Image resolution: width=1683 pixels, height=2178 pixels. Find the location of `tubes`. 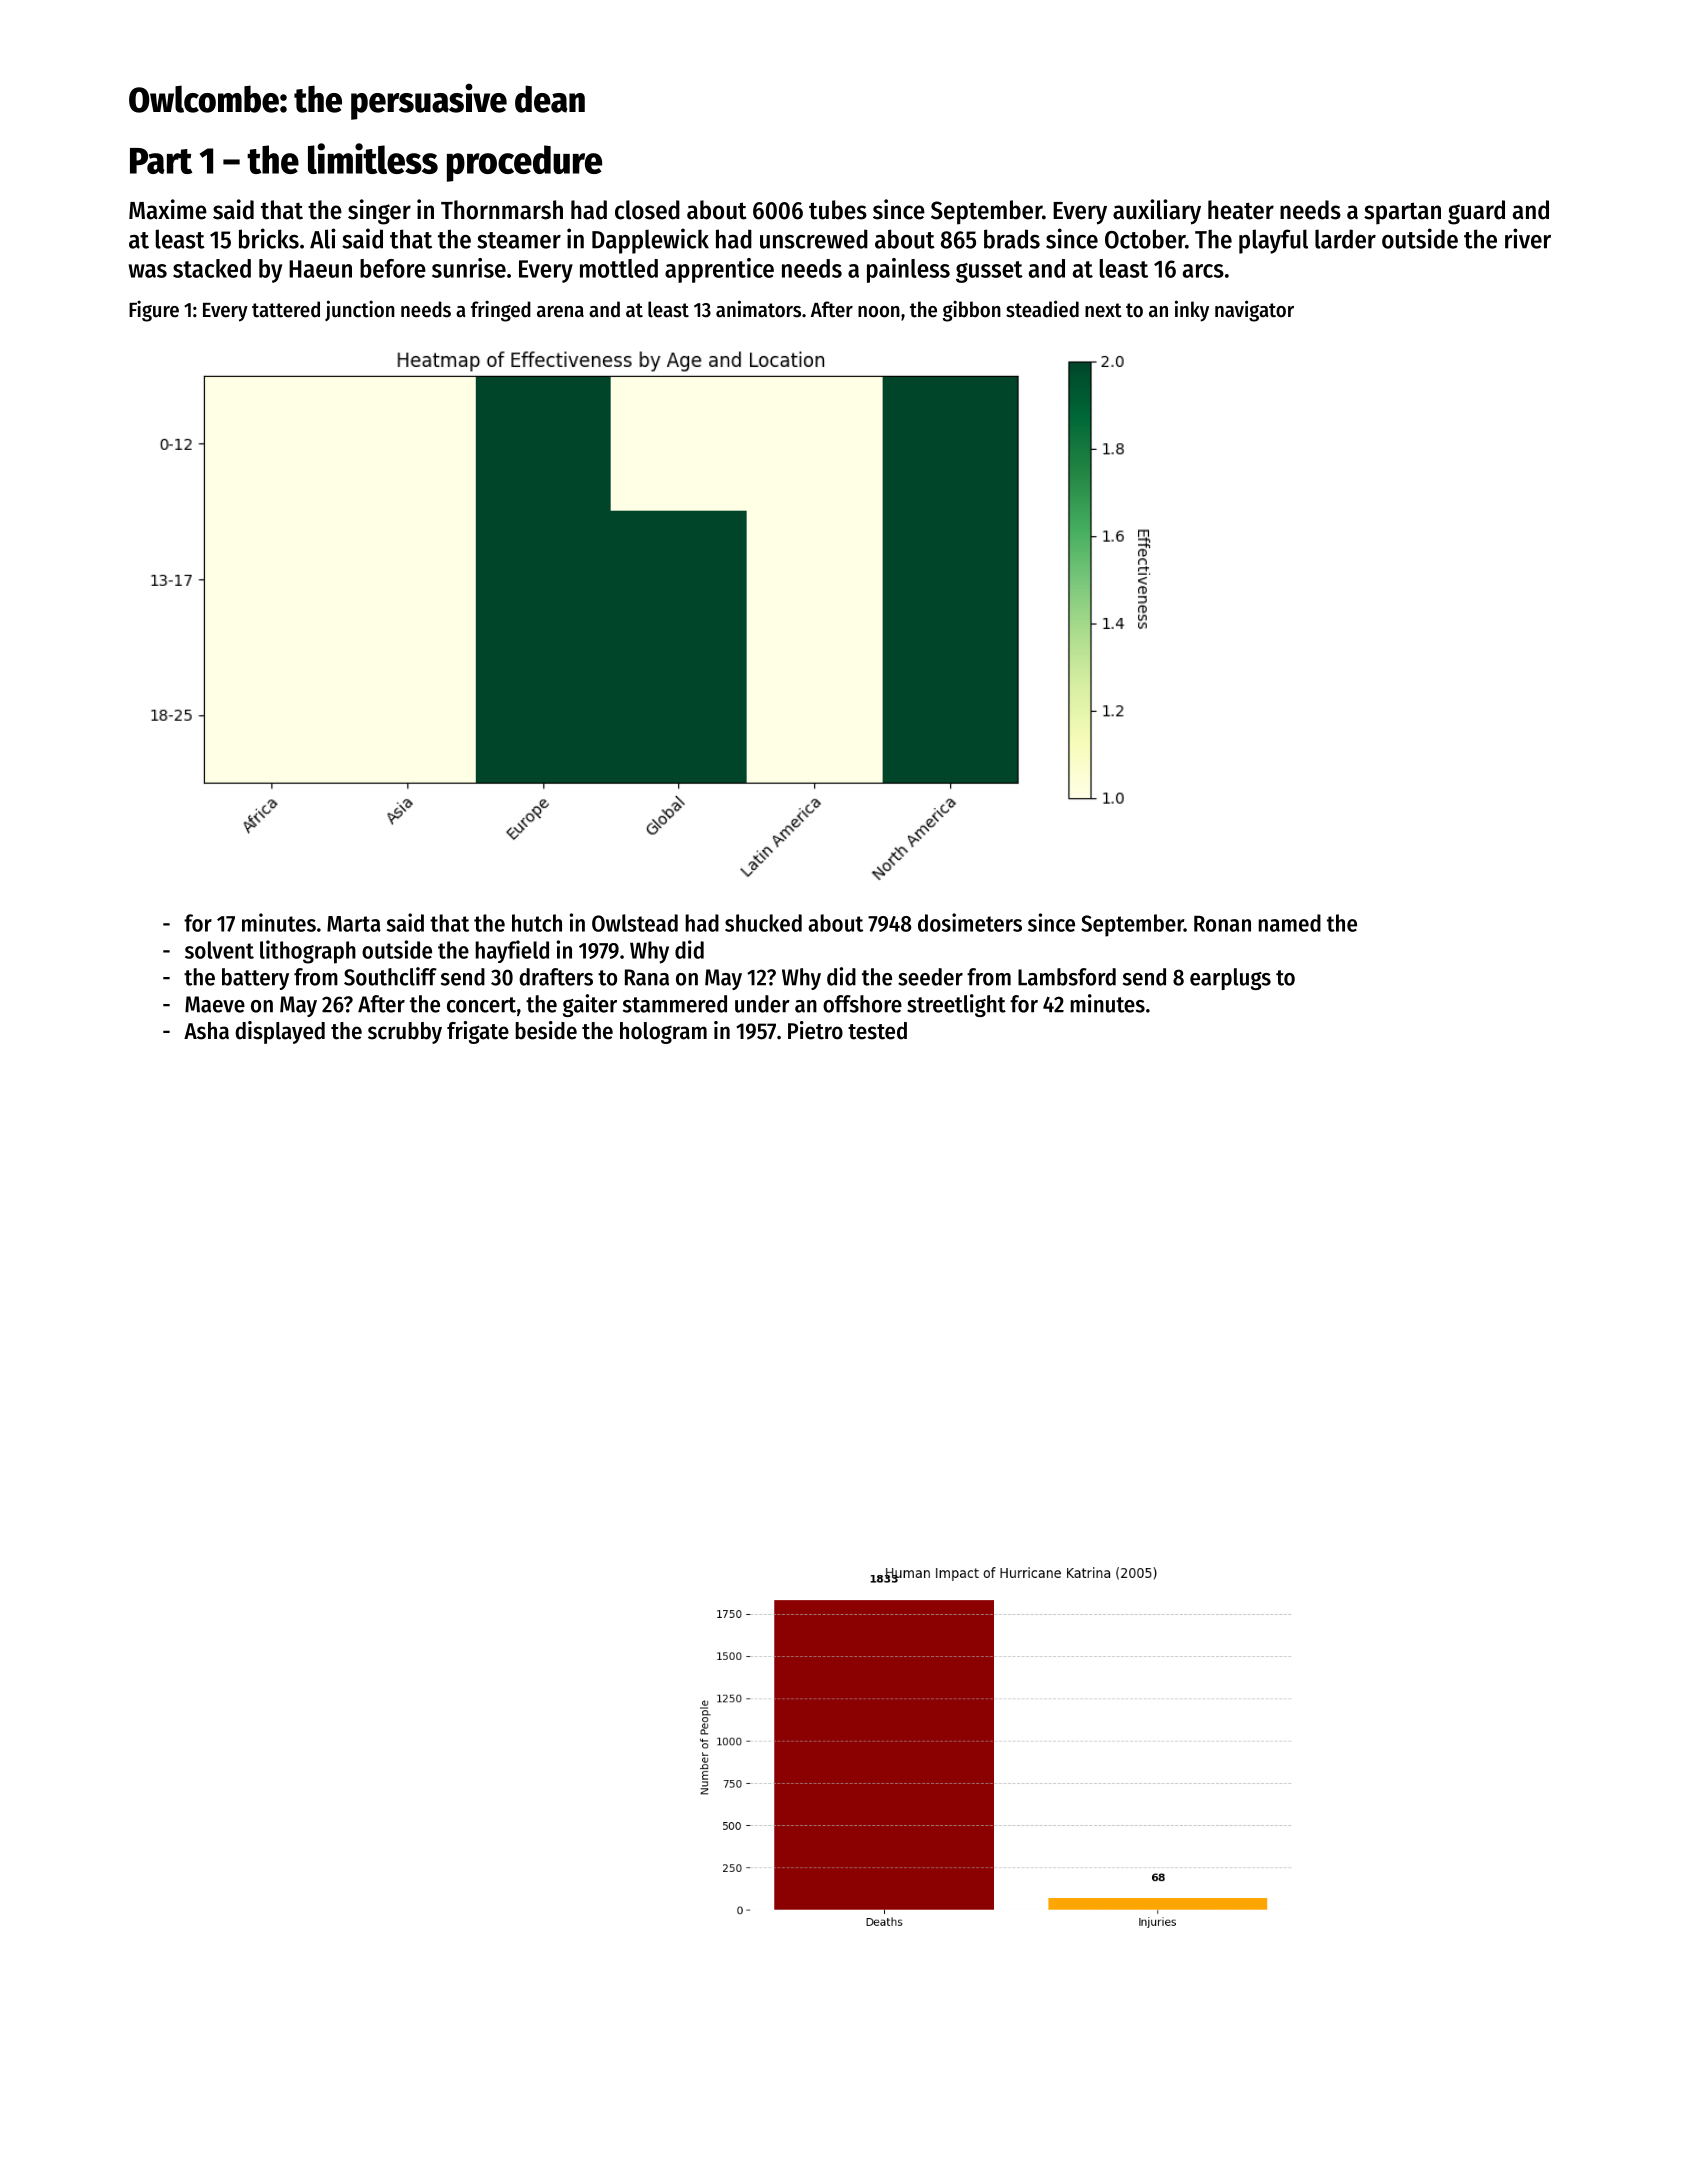

tubes is located at coordinates (838, 210).
